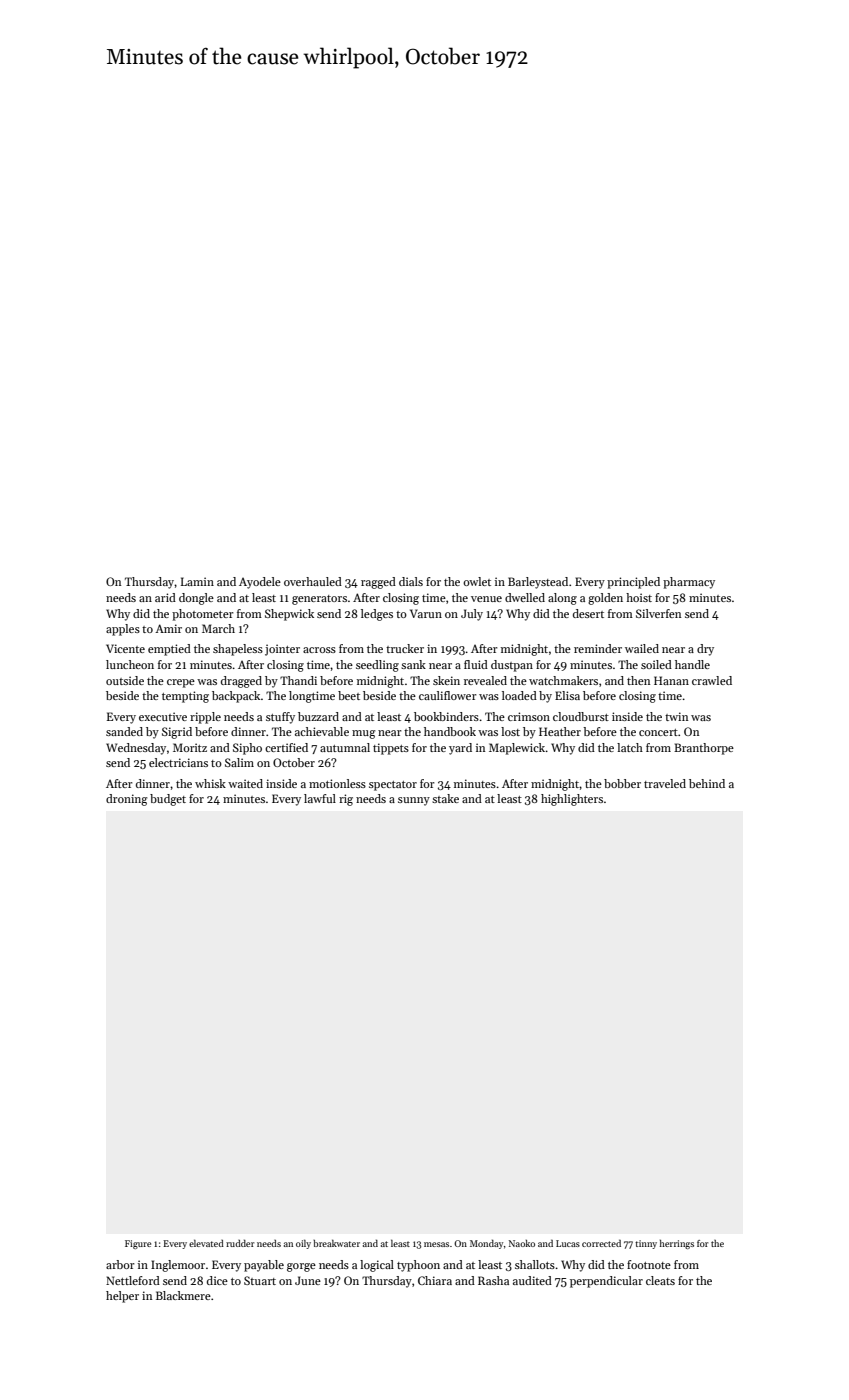 The width and height of the image is (849, 1400). What do you see at coordinates (572, 800) in the image?
I see `highlighters` at bounding box center [572, 800].
